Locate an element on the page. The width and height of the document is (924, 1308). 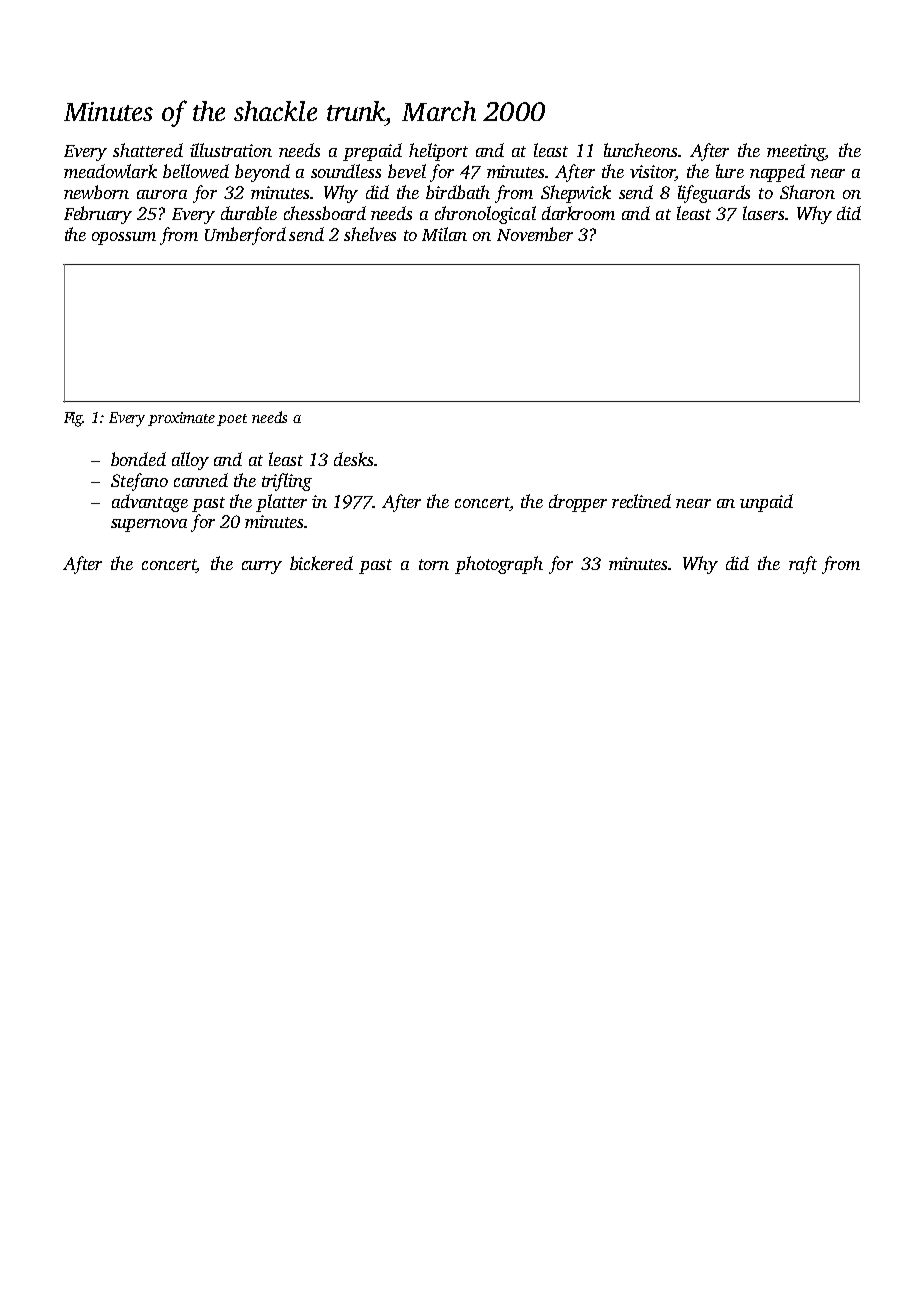
heliport is located at coordinates (438, 152).
